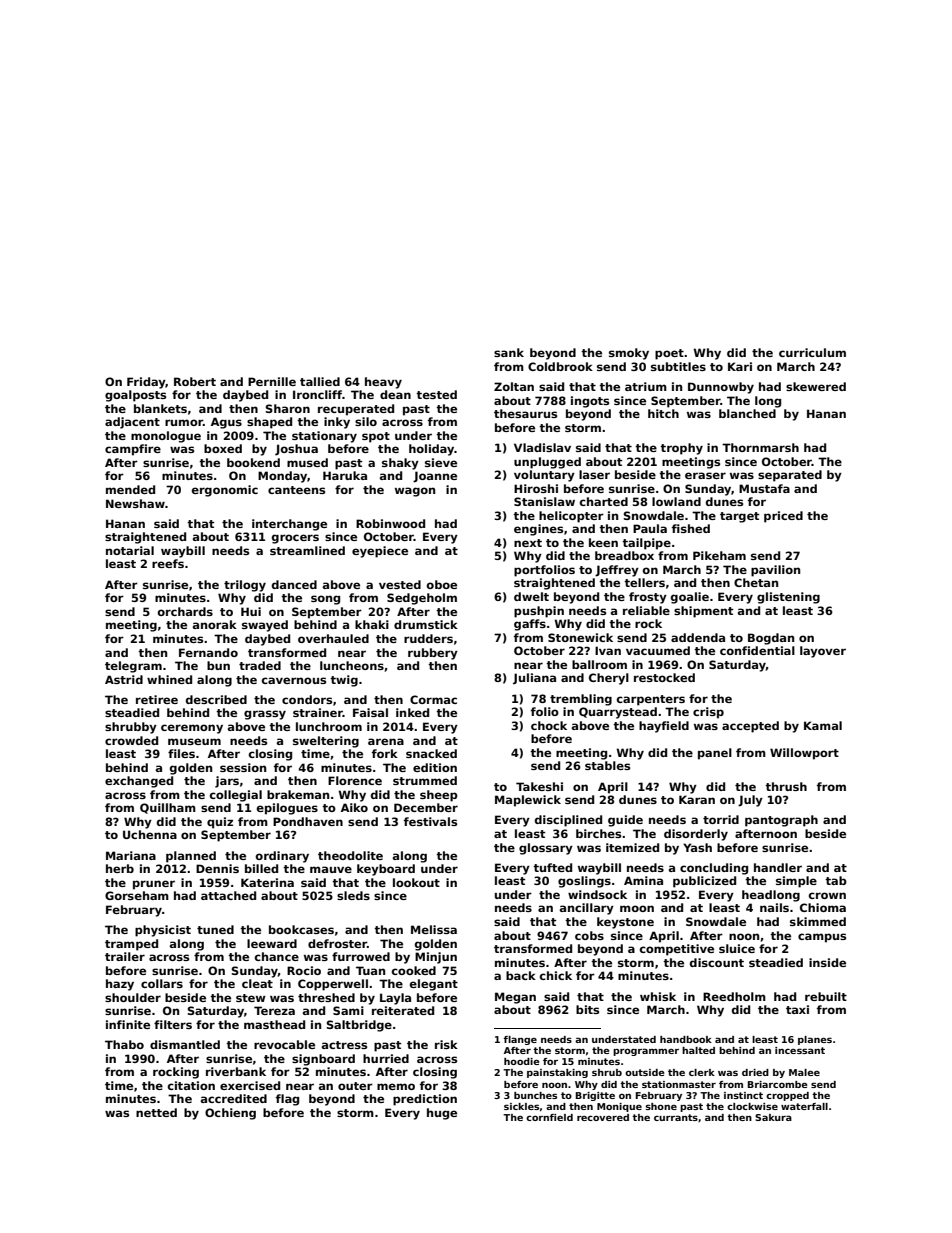  I want to click on chick, so click(556, 975).
